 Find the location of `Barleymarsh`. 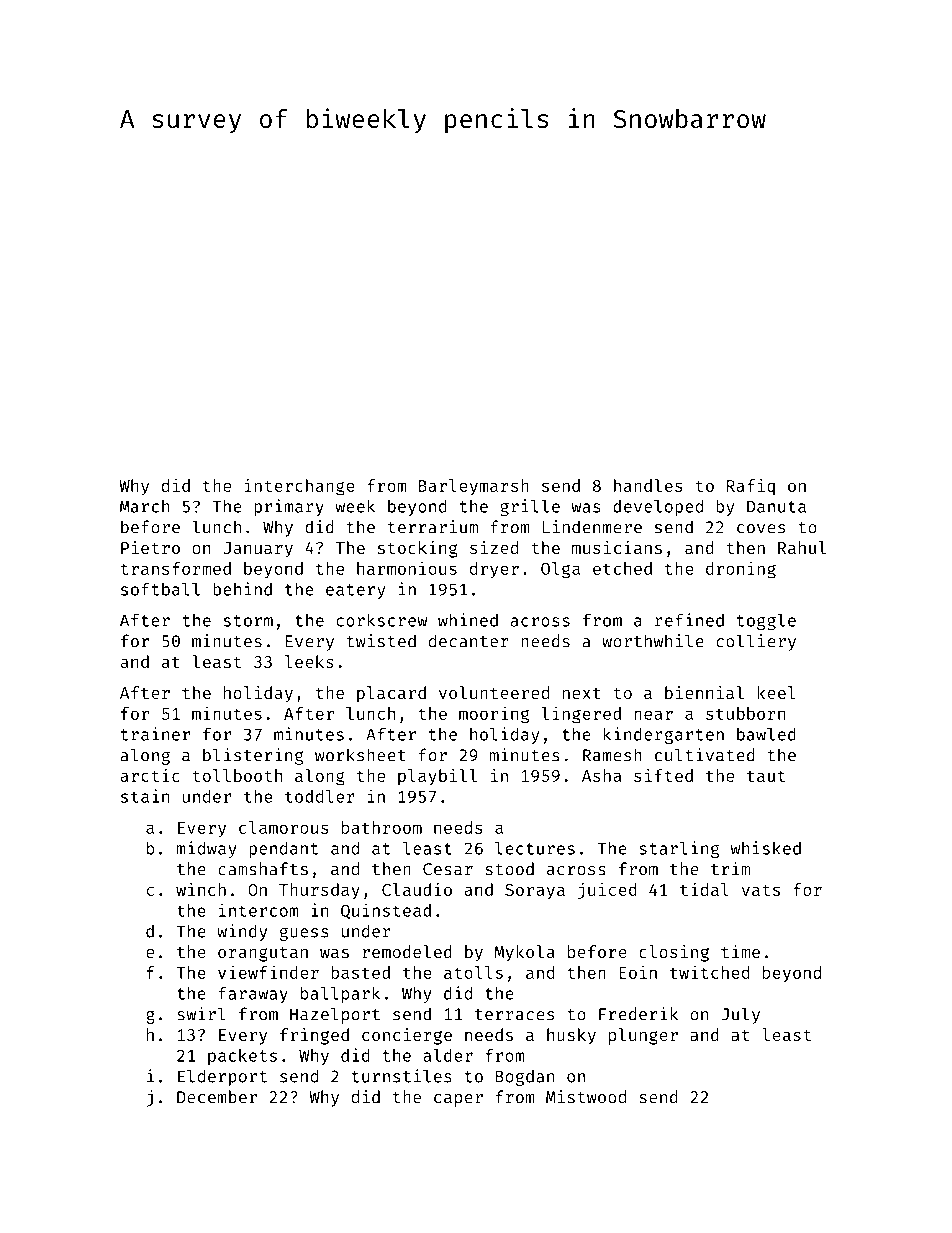

Barleymarsh is located at coordinates (474, 487).
